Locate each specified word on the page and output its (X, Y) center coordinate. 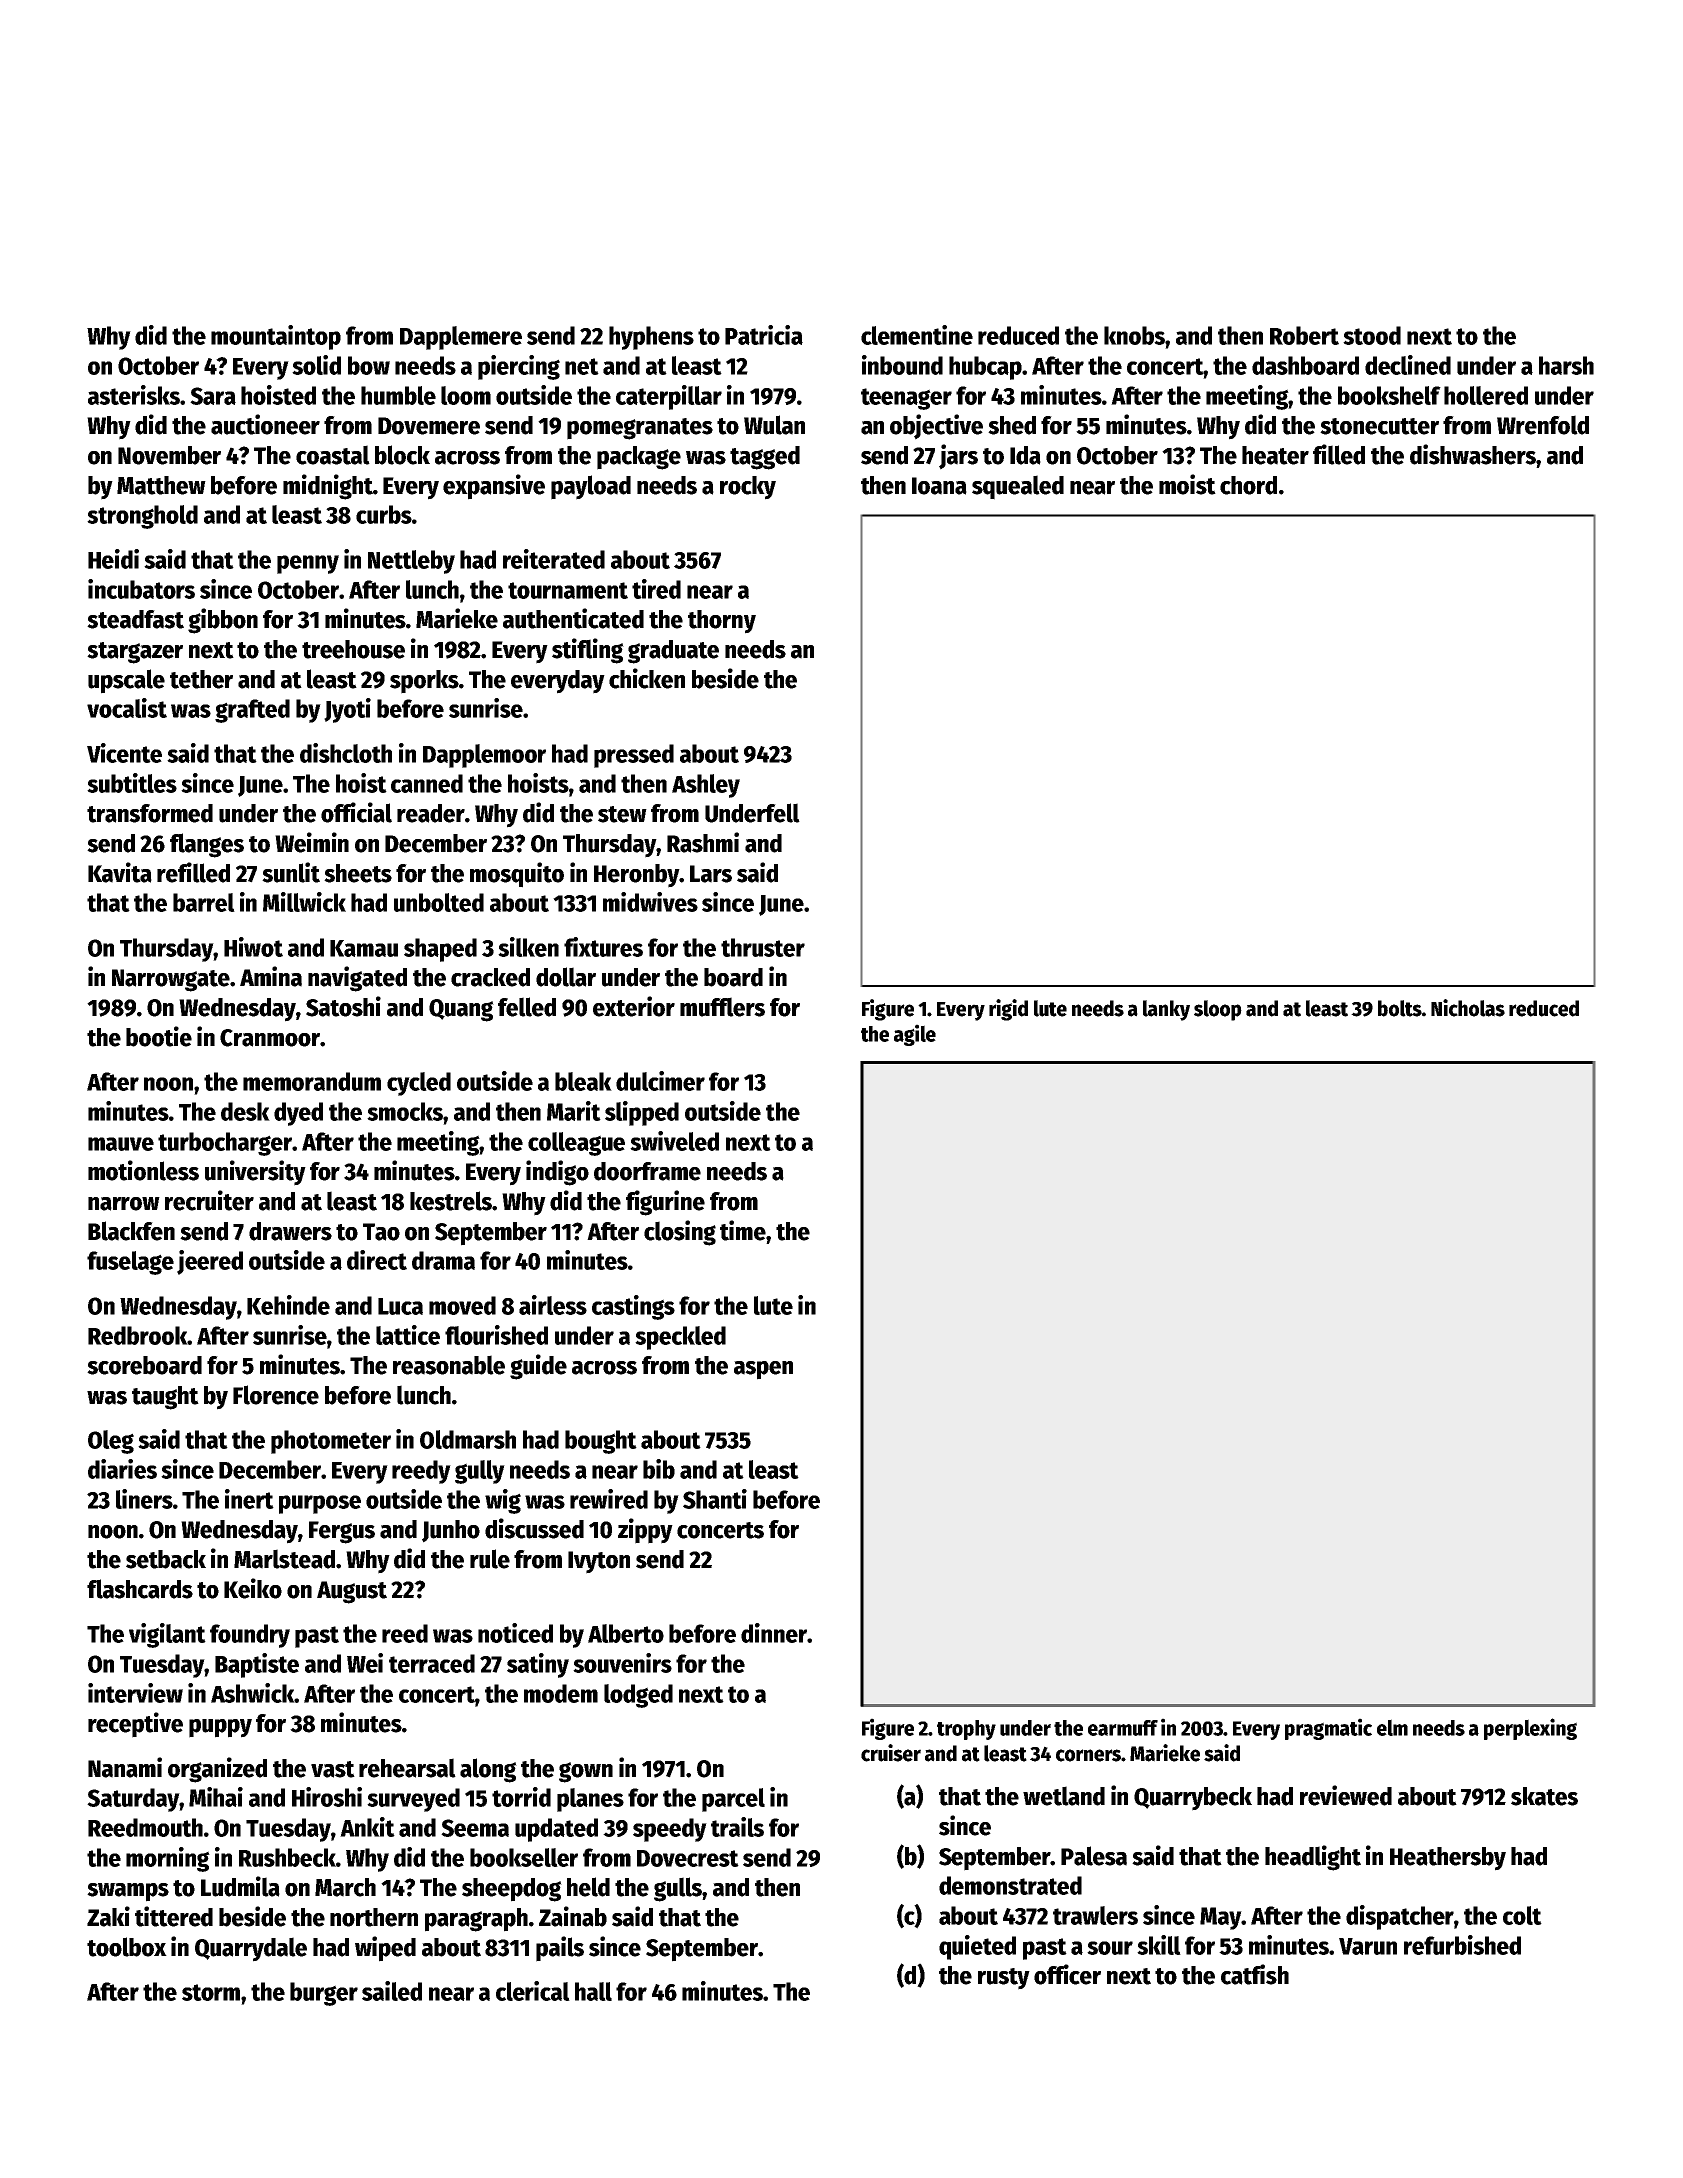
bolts (1400, 1008)
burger (324, 1994)
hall (593, 1991)
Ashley (706, 786)
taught (165, 1398)
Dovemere (429, 426)
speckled (680, 1338)
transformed (150, 813)
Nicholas (1468, 1008)
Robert (1304, 335)
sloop (1218, 1010)
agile (915, 1035)
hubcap (985, 368)
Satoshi (343, 1006)
